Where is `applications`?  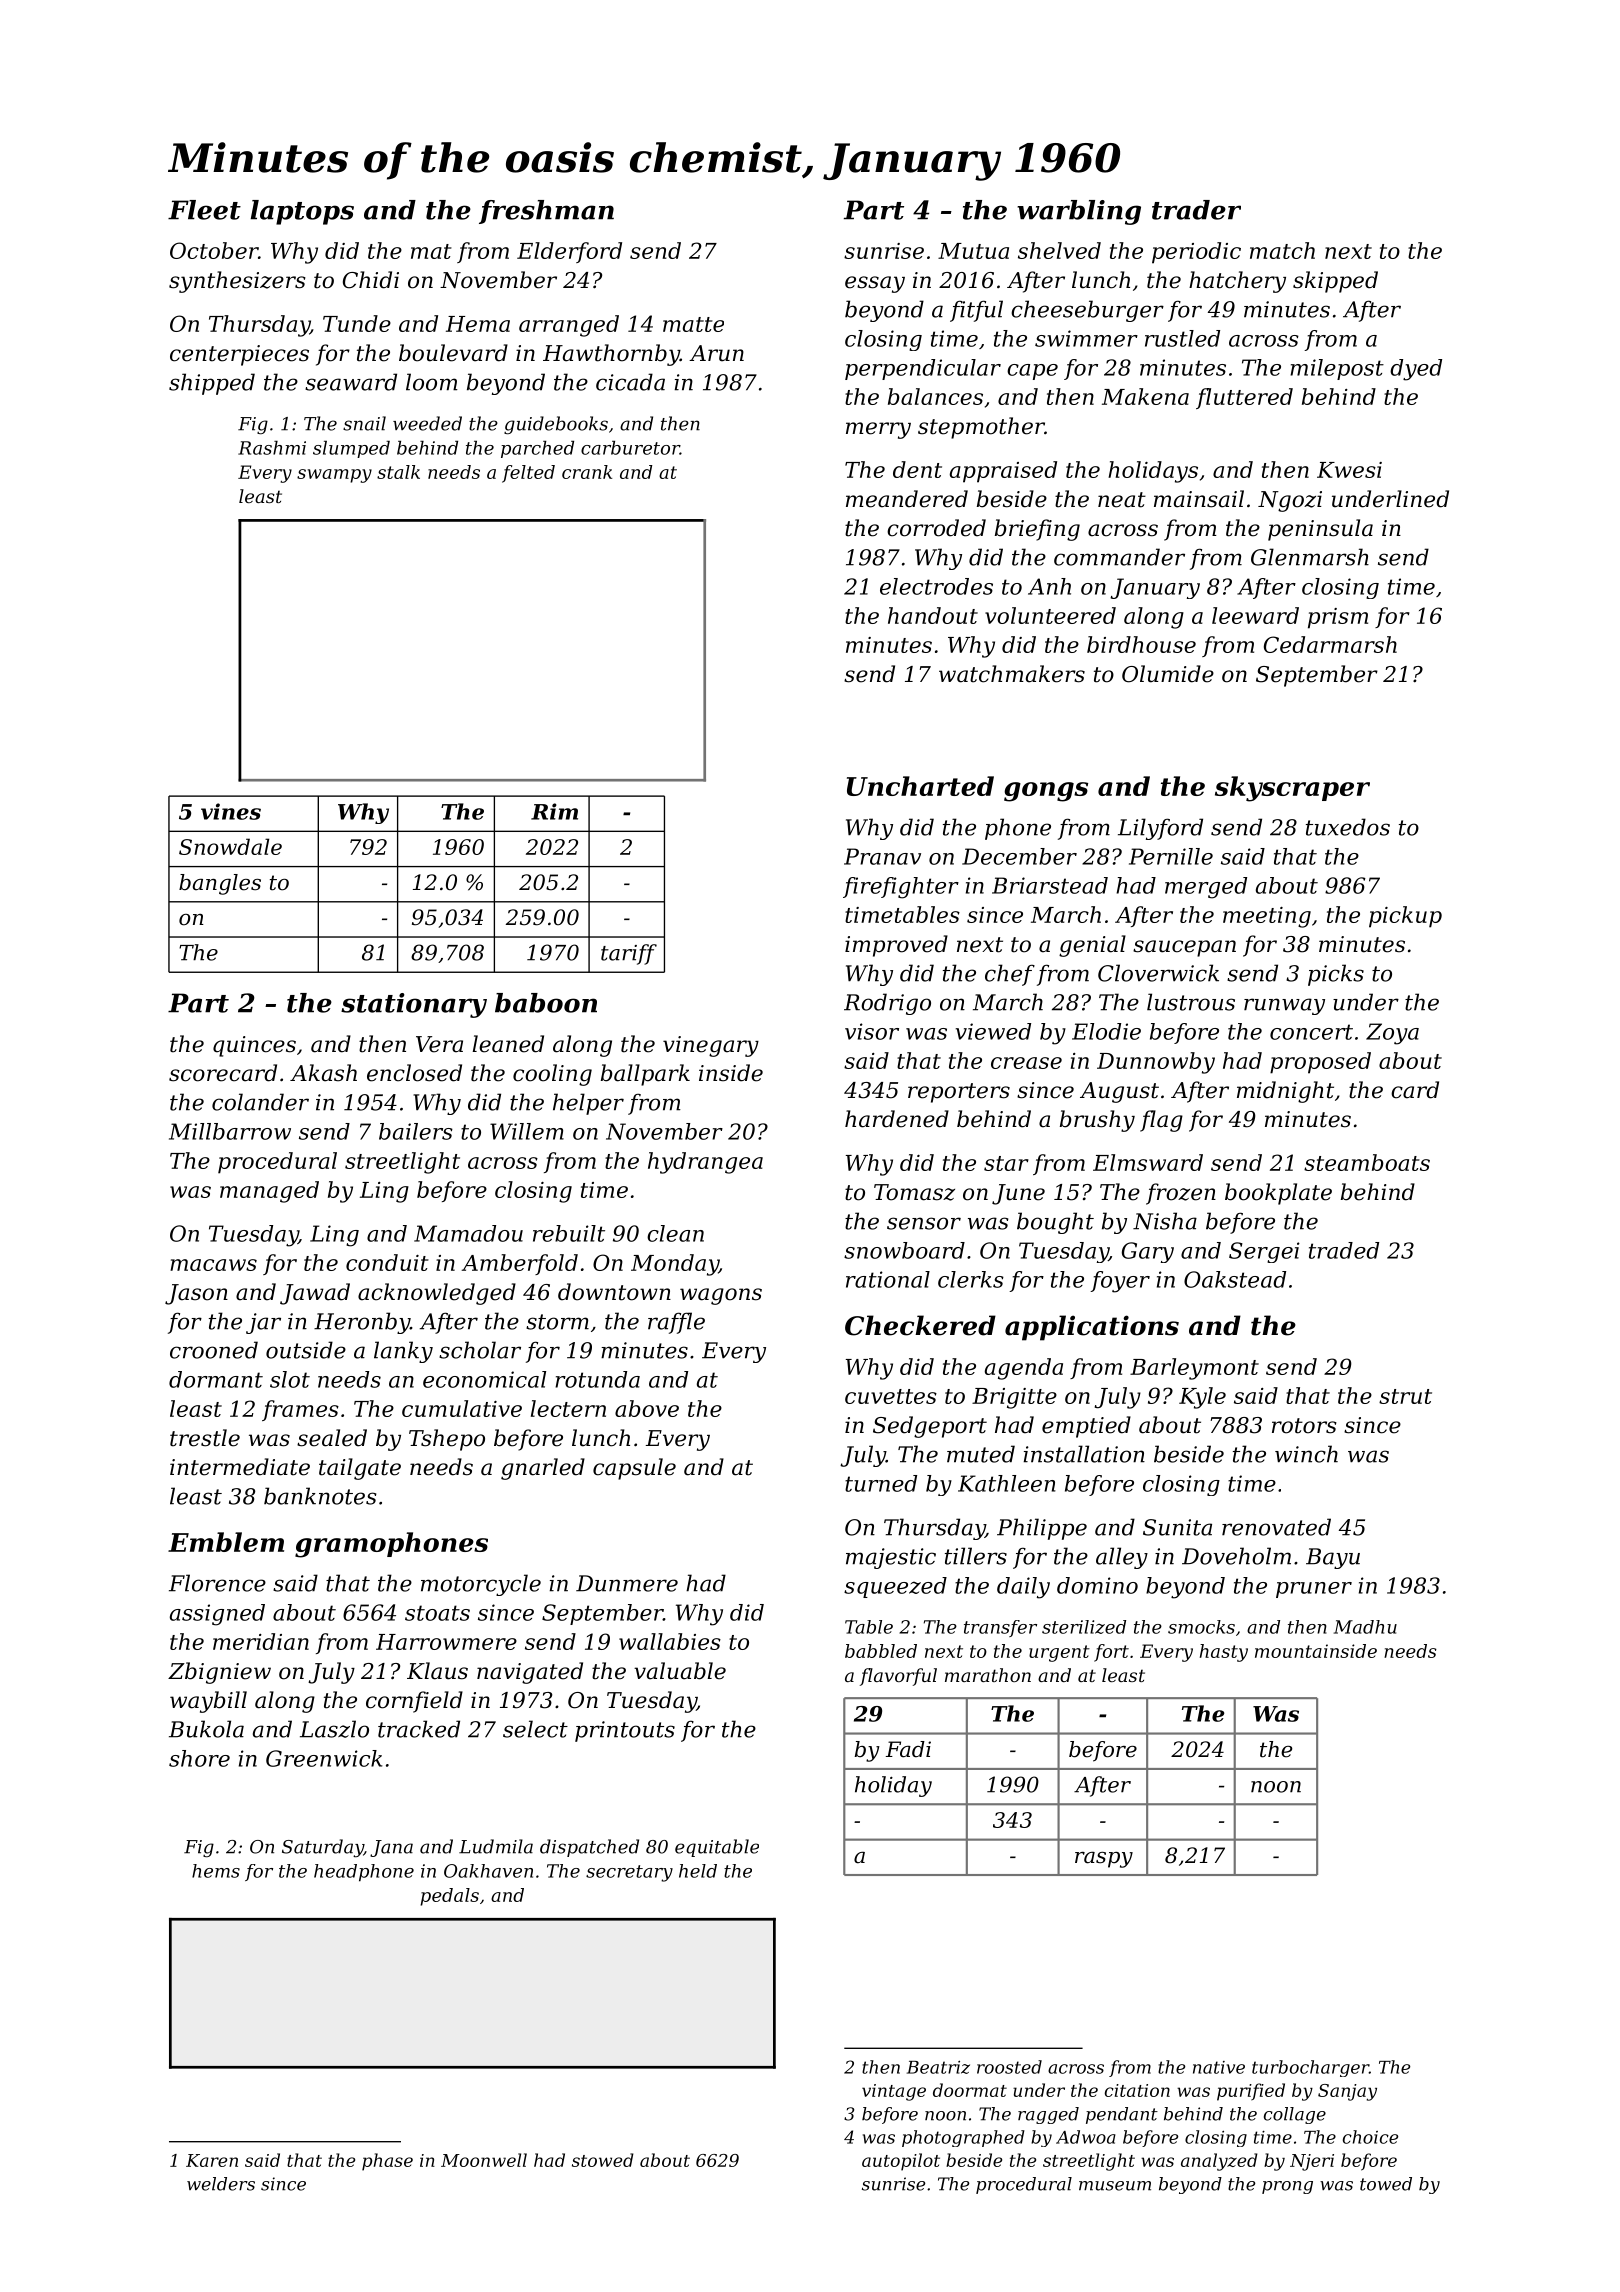
applications is located at coordinates (1092, 1328).
